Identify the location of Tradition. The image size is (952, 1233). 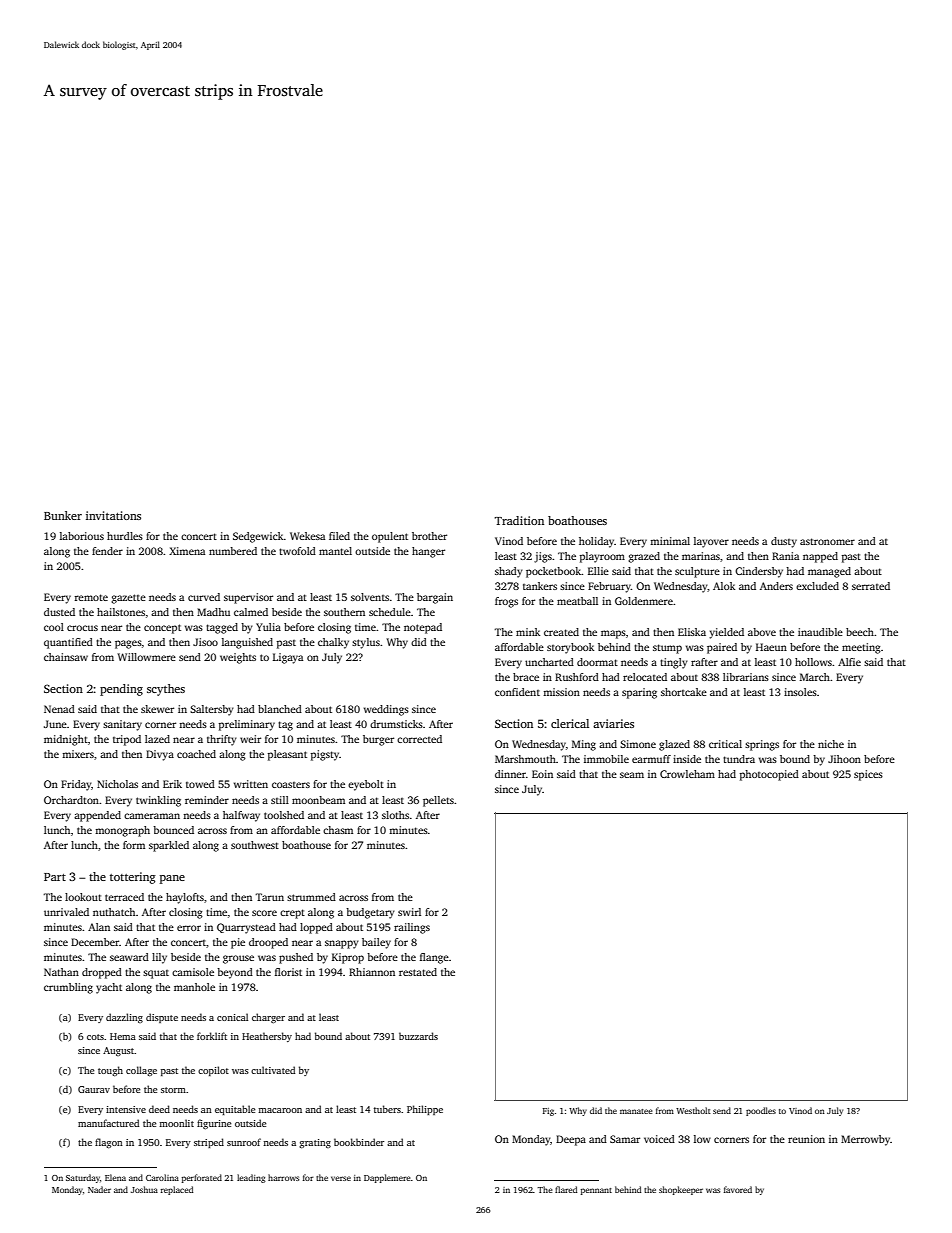
(519, 520).
